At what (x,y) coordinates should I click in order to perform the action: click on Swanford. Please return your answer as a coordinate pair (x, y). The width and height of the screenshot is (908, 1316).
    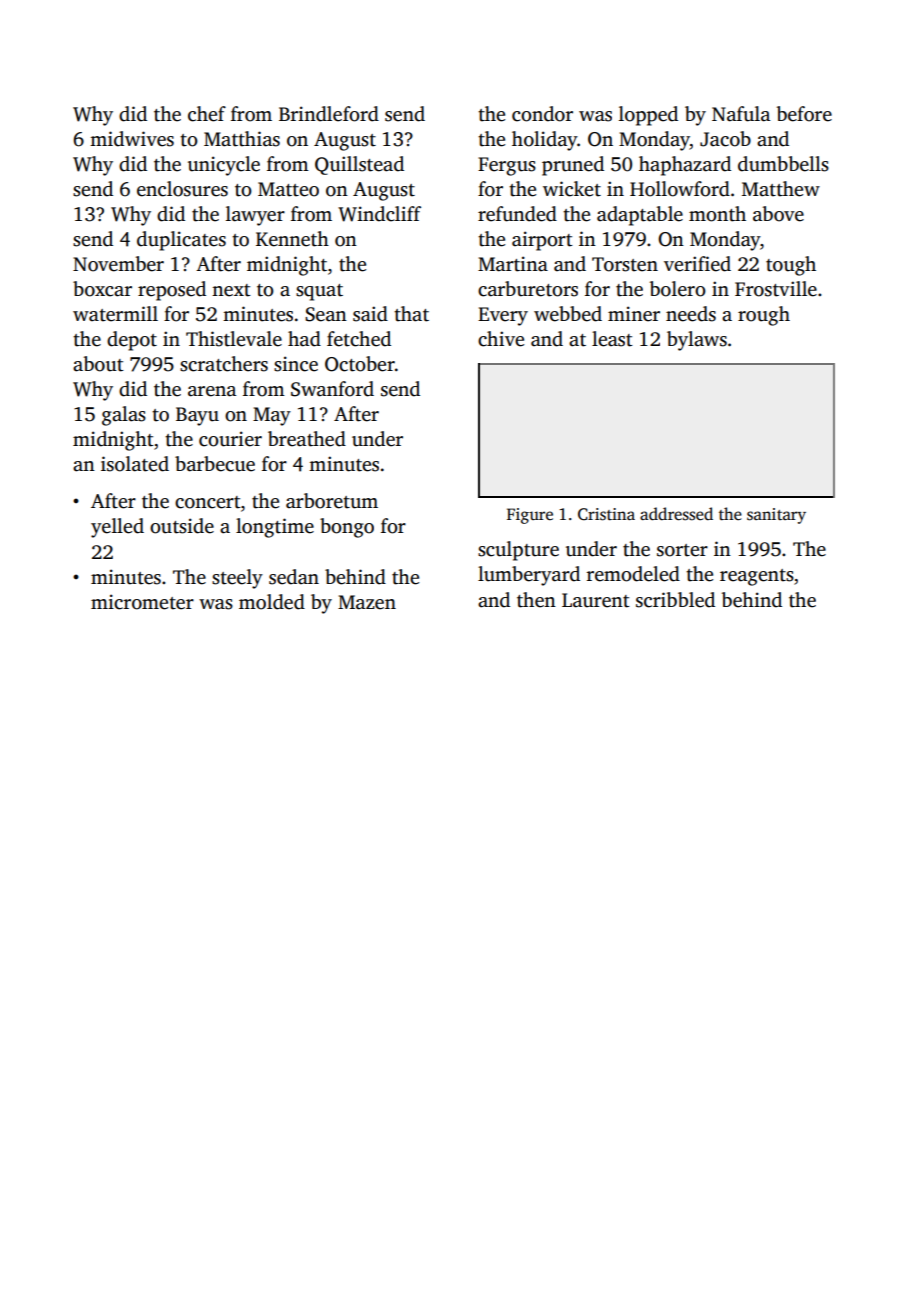
    Looking at the image, I should click on (332, 389).
